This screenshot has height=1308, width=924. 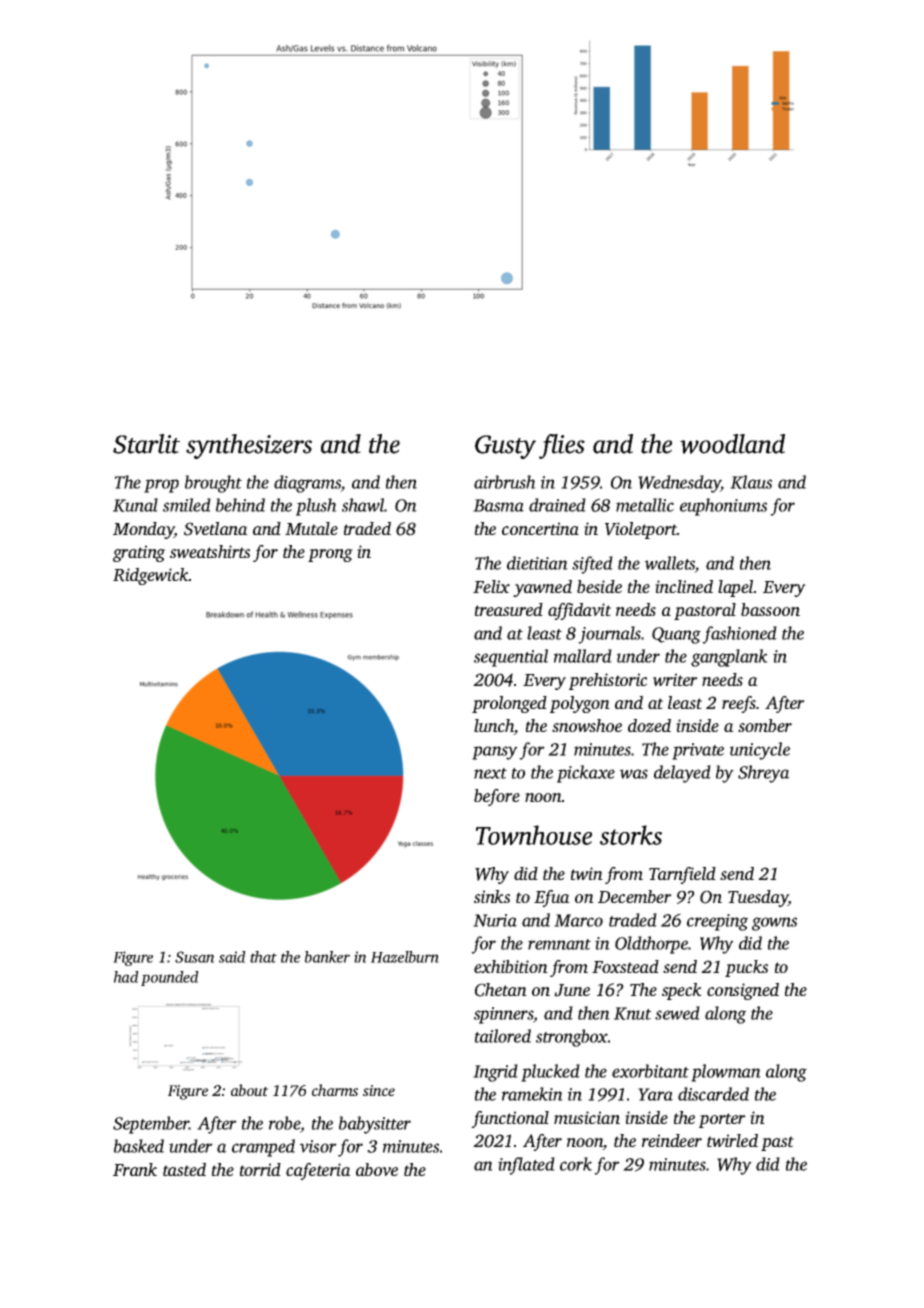 What do you see at coordinates (676, 635) in the screenshot?
I see `Quang` at bounding box center [676, 635].
